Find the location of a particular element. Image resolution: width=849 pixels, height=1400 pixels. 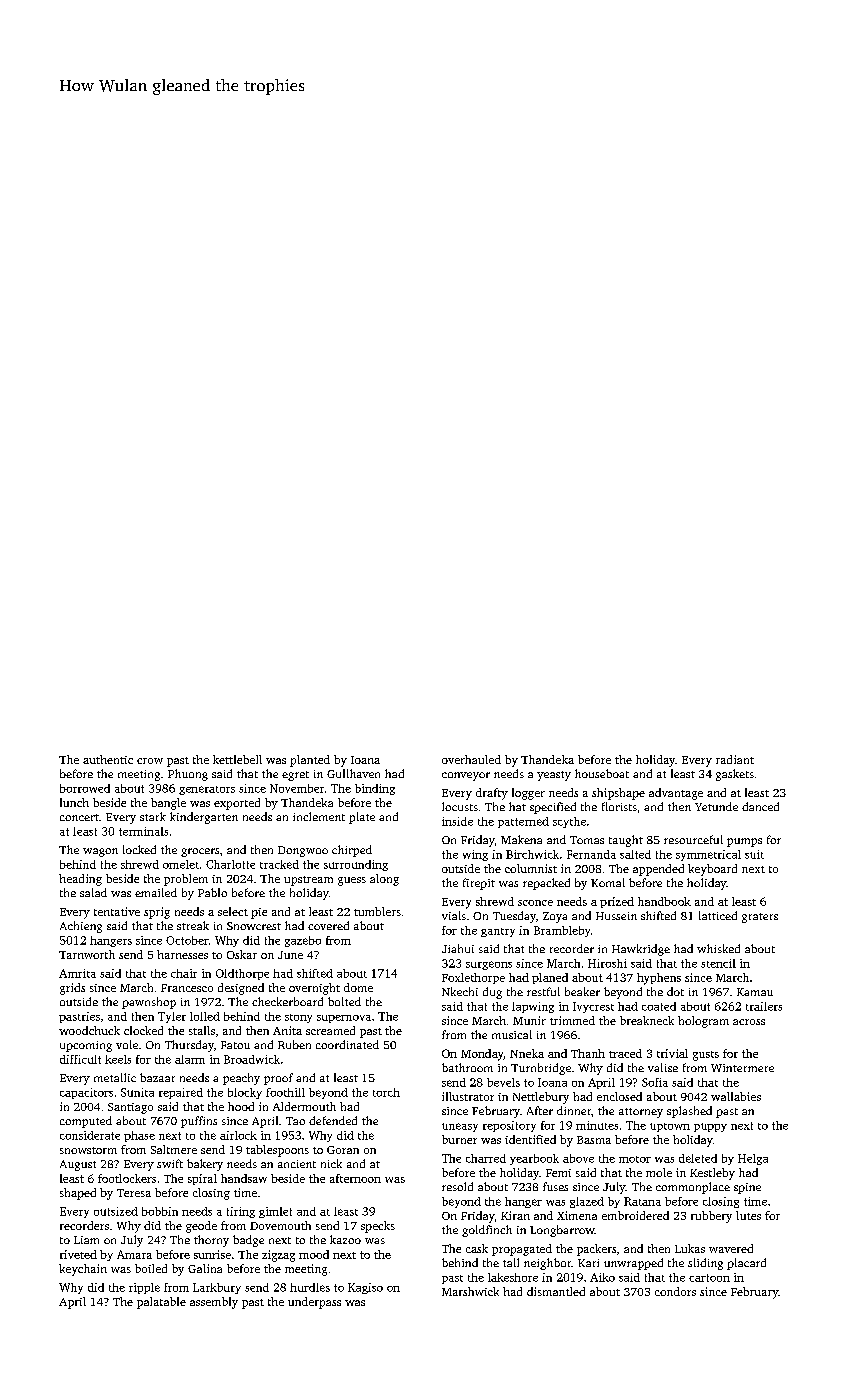

palatable is located at coordinates (161, 1303).
